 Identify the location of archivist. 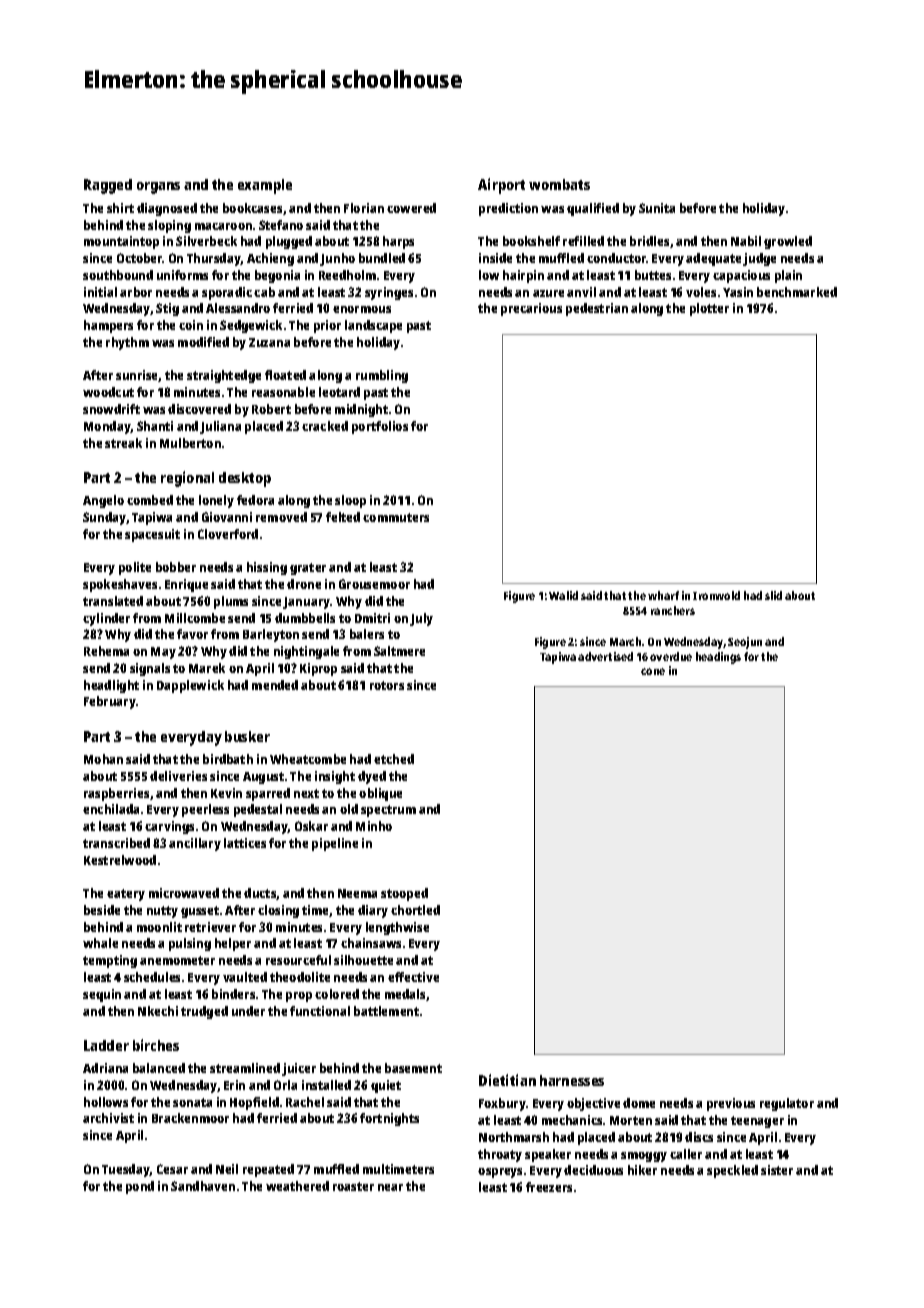
(108, 1118).
